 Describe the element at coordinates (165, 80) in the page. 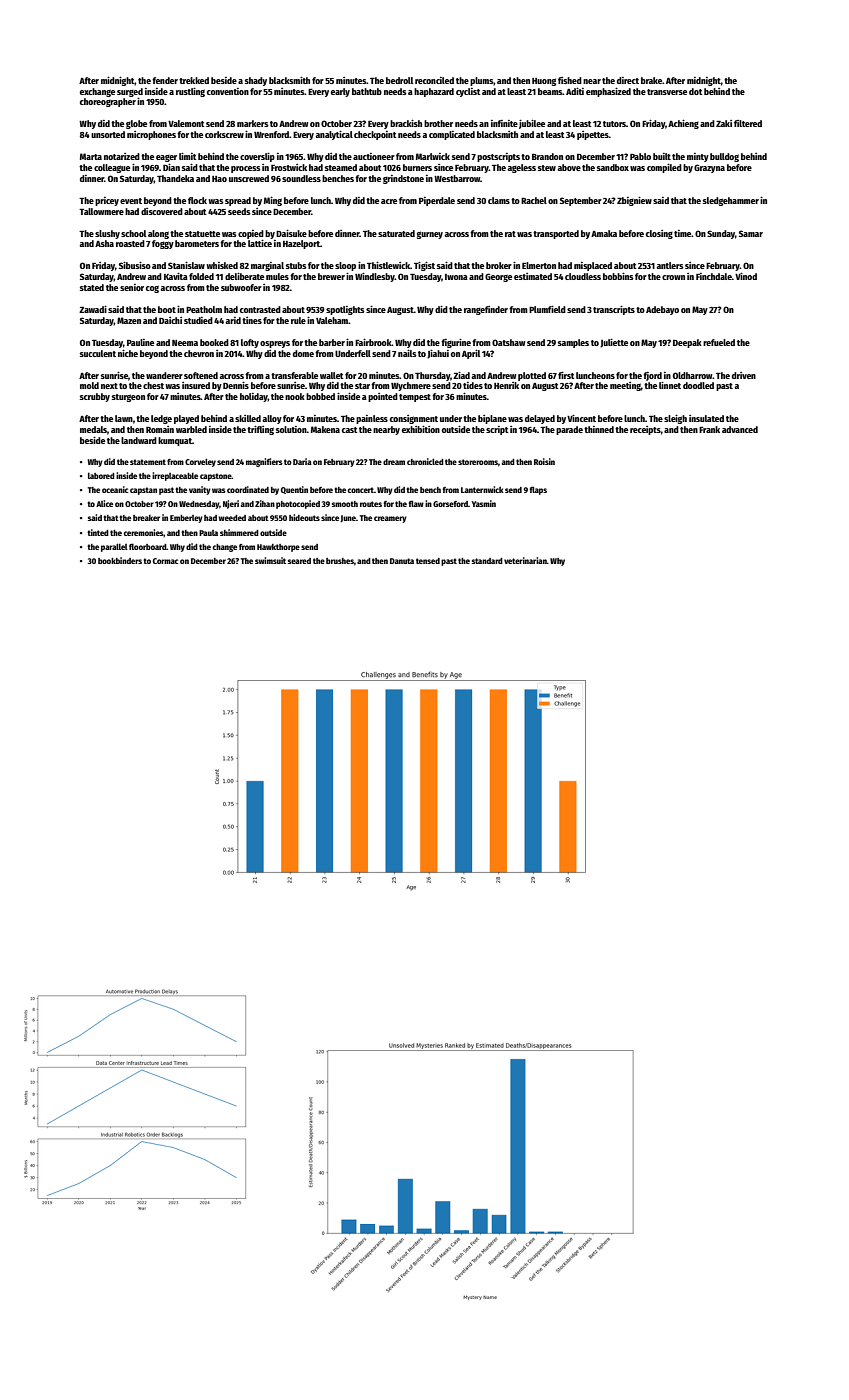

I see `fender` at that location.
